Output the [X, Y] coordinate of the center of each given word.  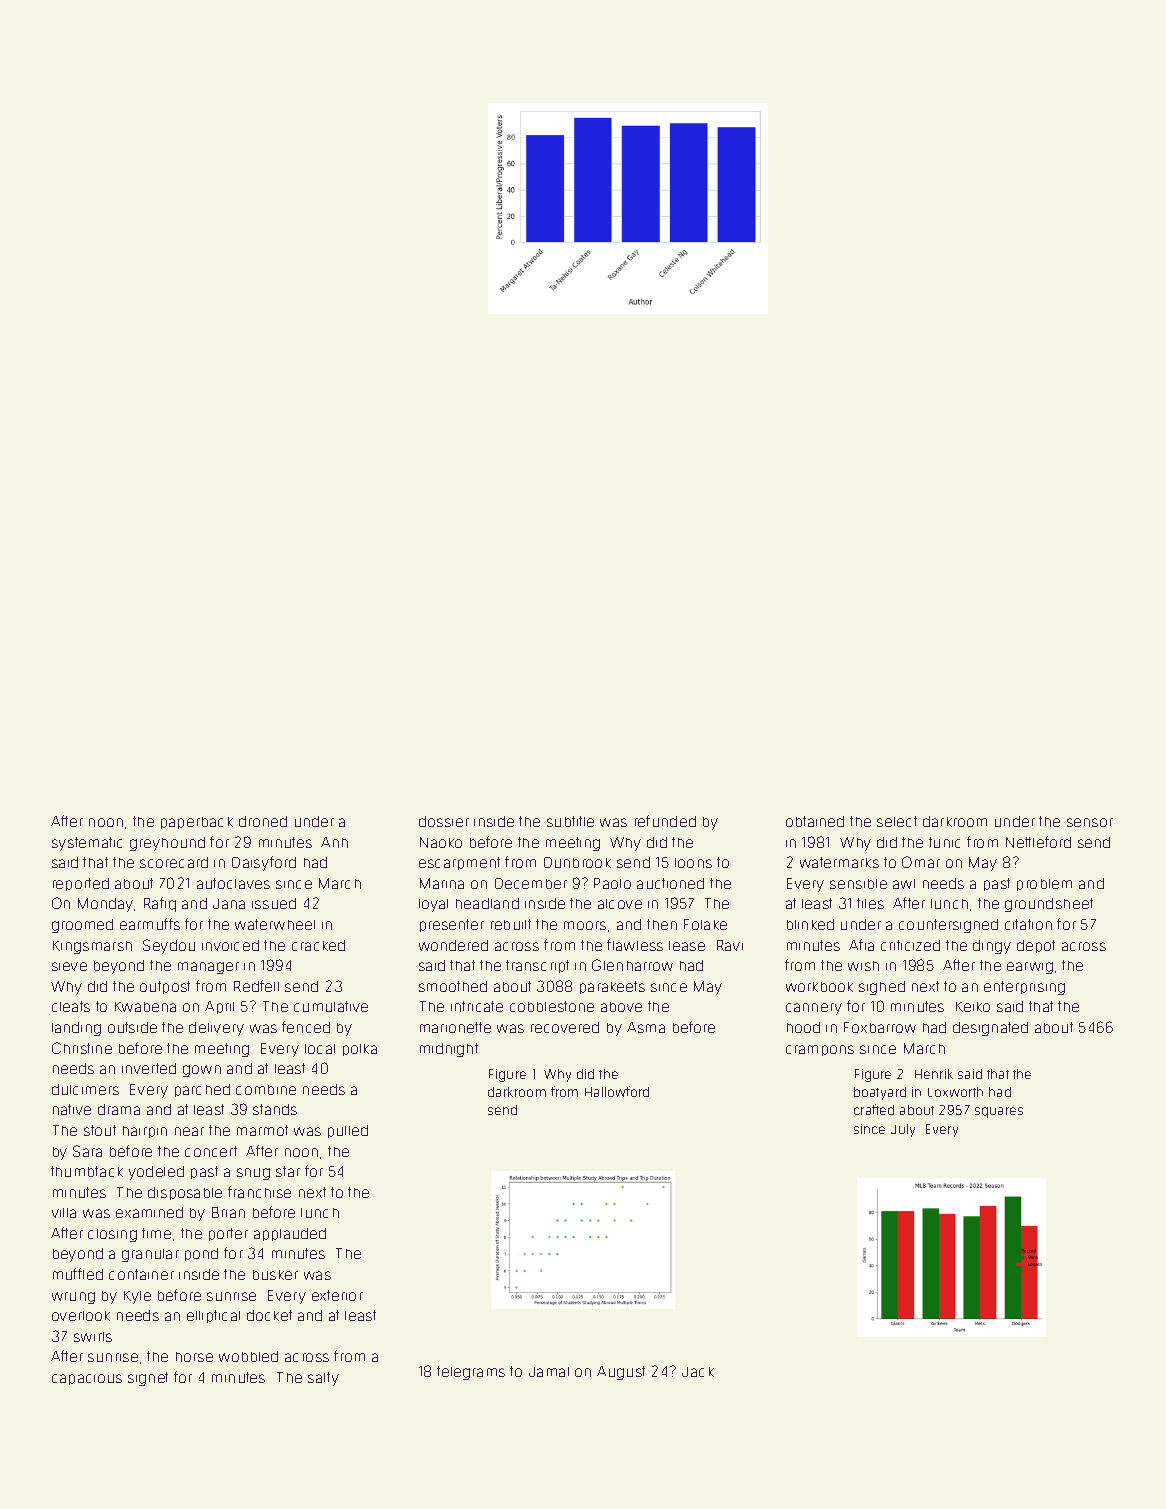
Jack [698, 1372]
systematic [87, 844]
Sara [87, 1151]
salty [323, 1379]
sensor [1090, 822]
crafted [874, 1109]
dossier [444, 821]
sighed [882, 988]
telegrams [471, 1373]
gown [202, 1071]
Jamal [549, 1372]
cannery [814, 1009]
